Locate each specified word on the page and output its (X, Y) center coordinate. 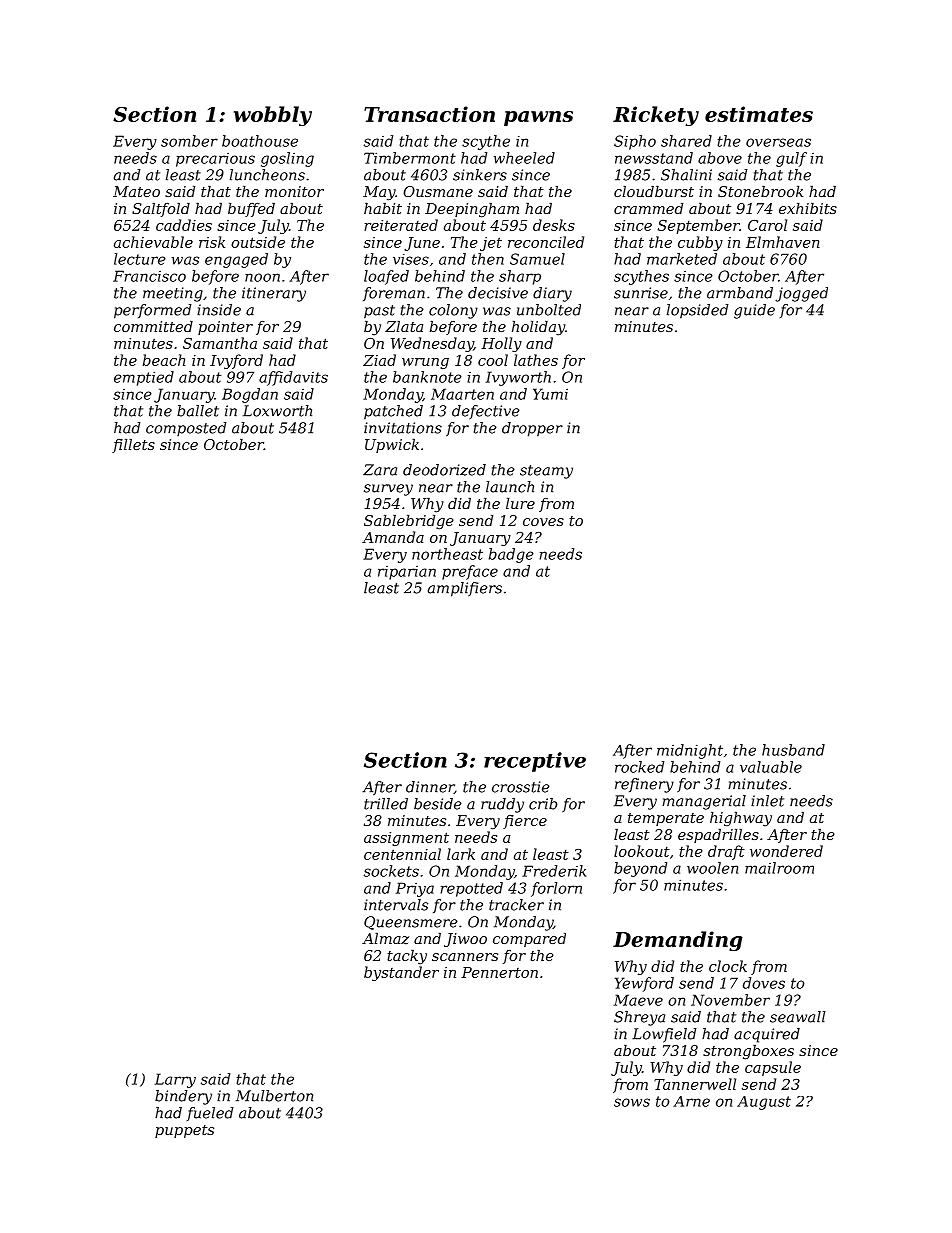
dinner (430, 787)
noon (262, 277)
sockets (391, 871)
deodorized (444, 470)
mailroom (779, 868)
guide (754, 311)
